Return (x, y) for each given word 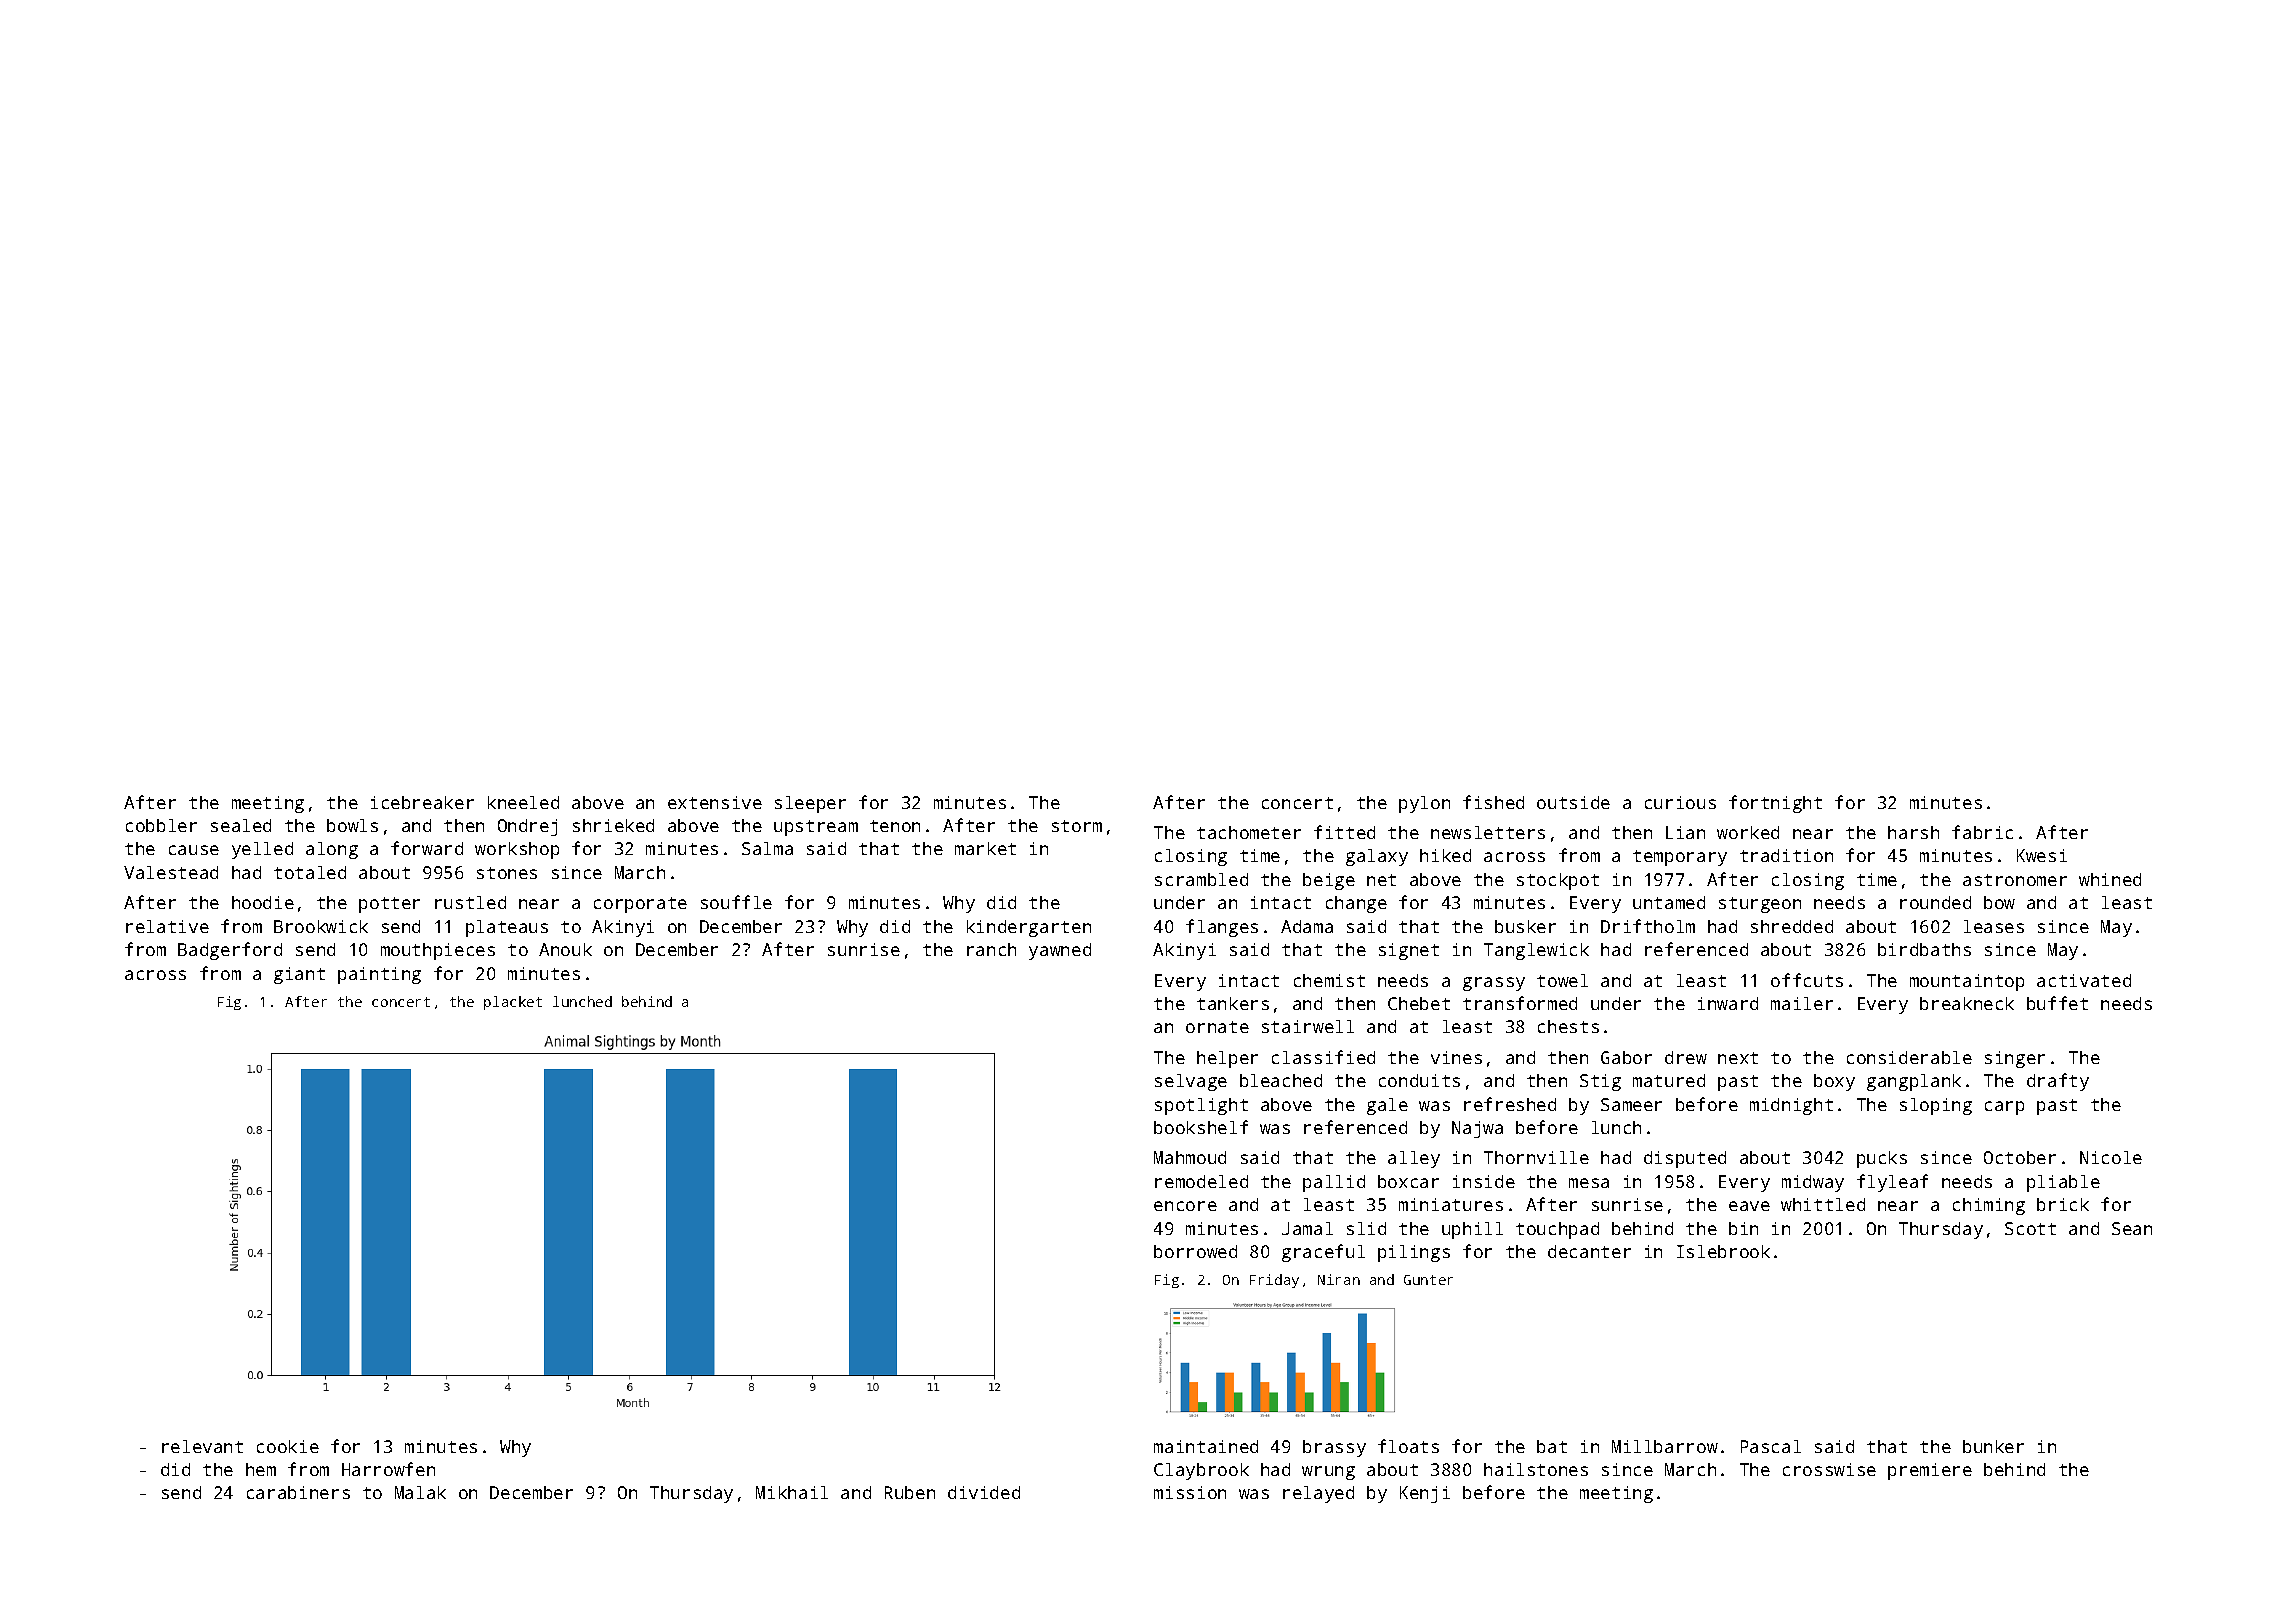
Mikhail (792, 1492)
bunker (1993, 1446)
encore (1185, 1206)
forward (427, 848)
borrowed (1195, 1251)
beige (1329, 881)
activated (2084, 980)
